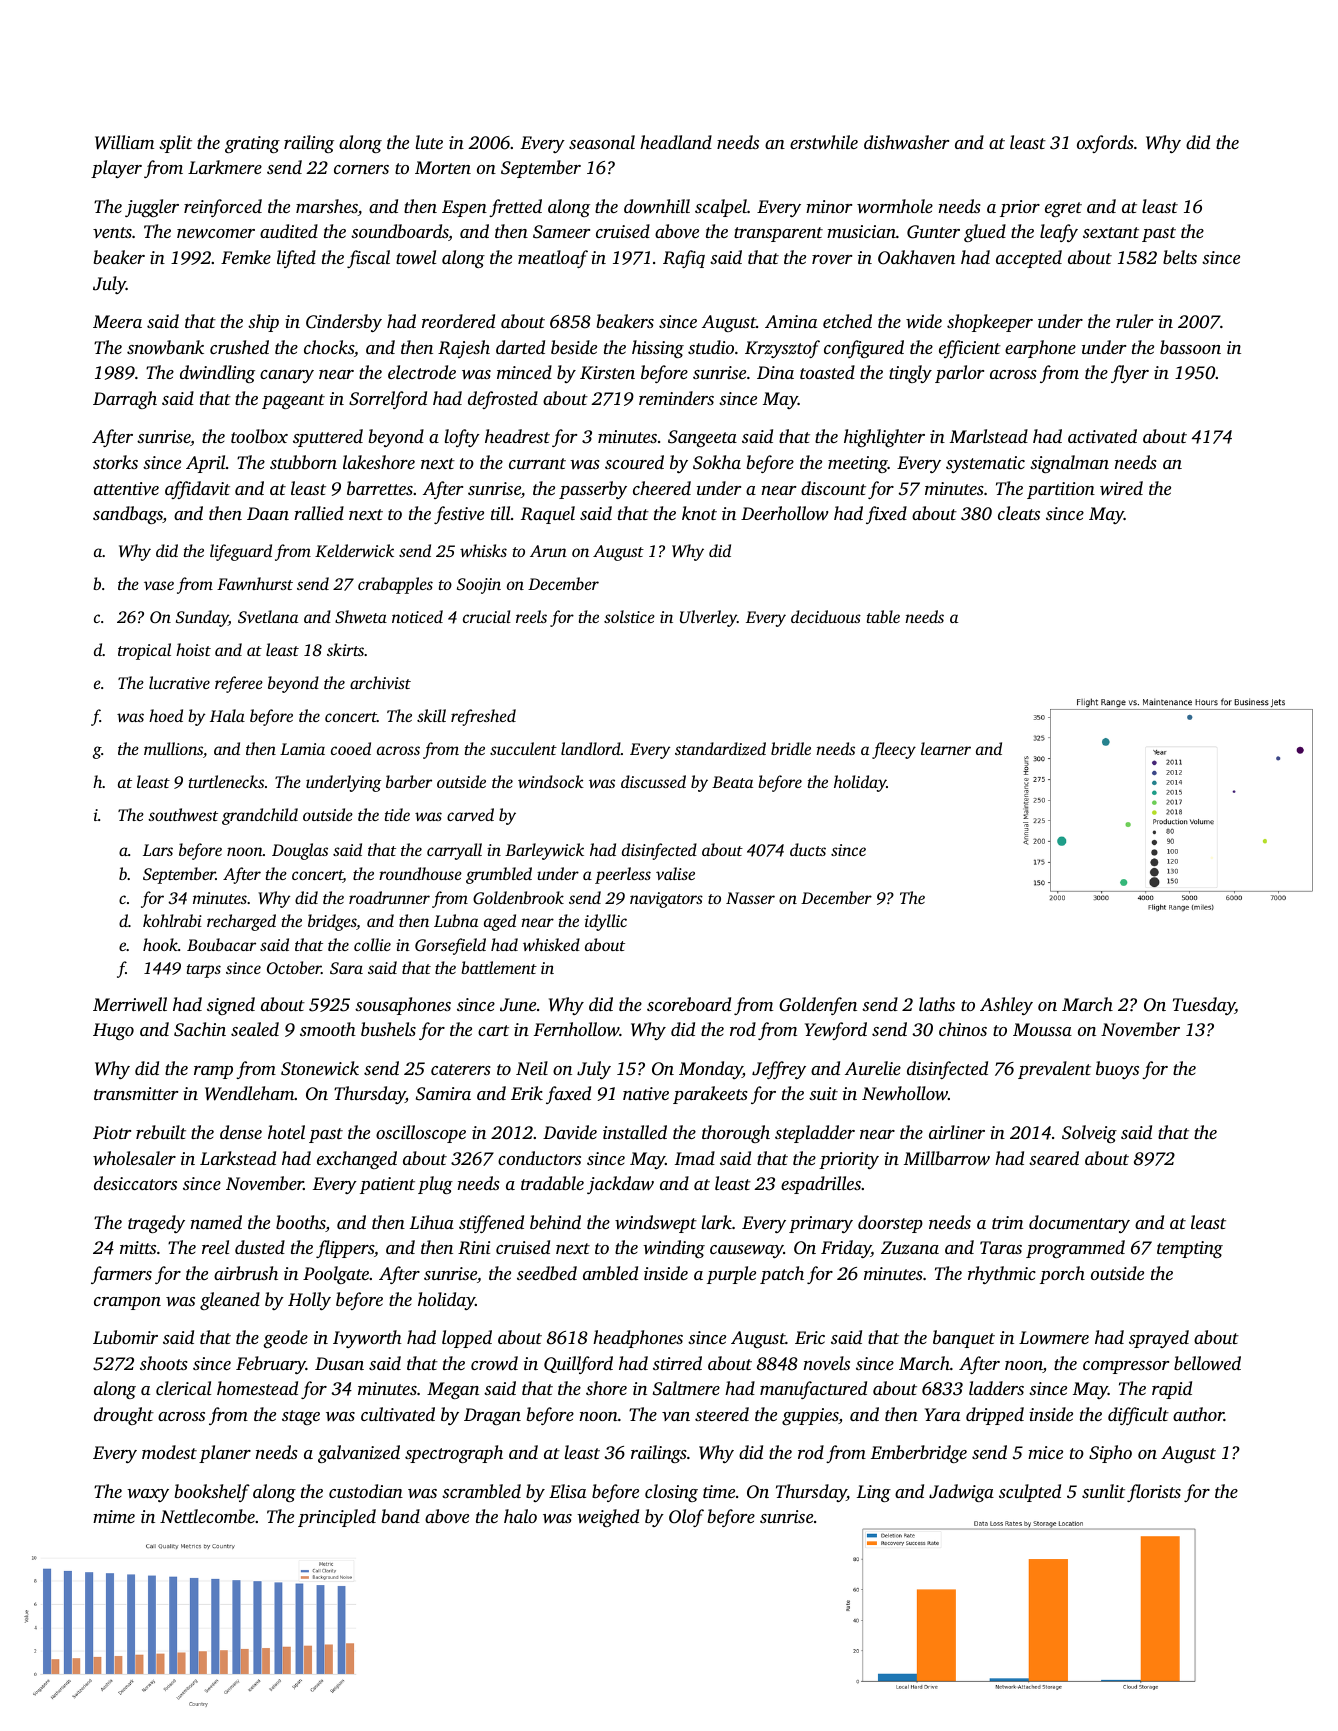 The height and width of the screenshot is (1731, 1338). I want to click on Soojin, so click(479, 586).
